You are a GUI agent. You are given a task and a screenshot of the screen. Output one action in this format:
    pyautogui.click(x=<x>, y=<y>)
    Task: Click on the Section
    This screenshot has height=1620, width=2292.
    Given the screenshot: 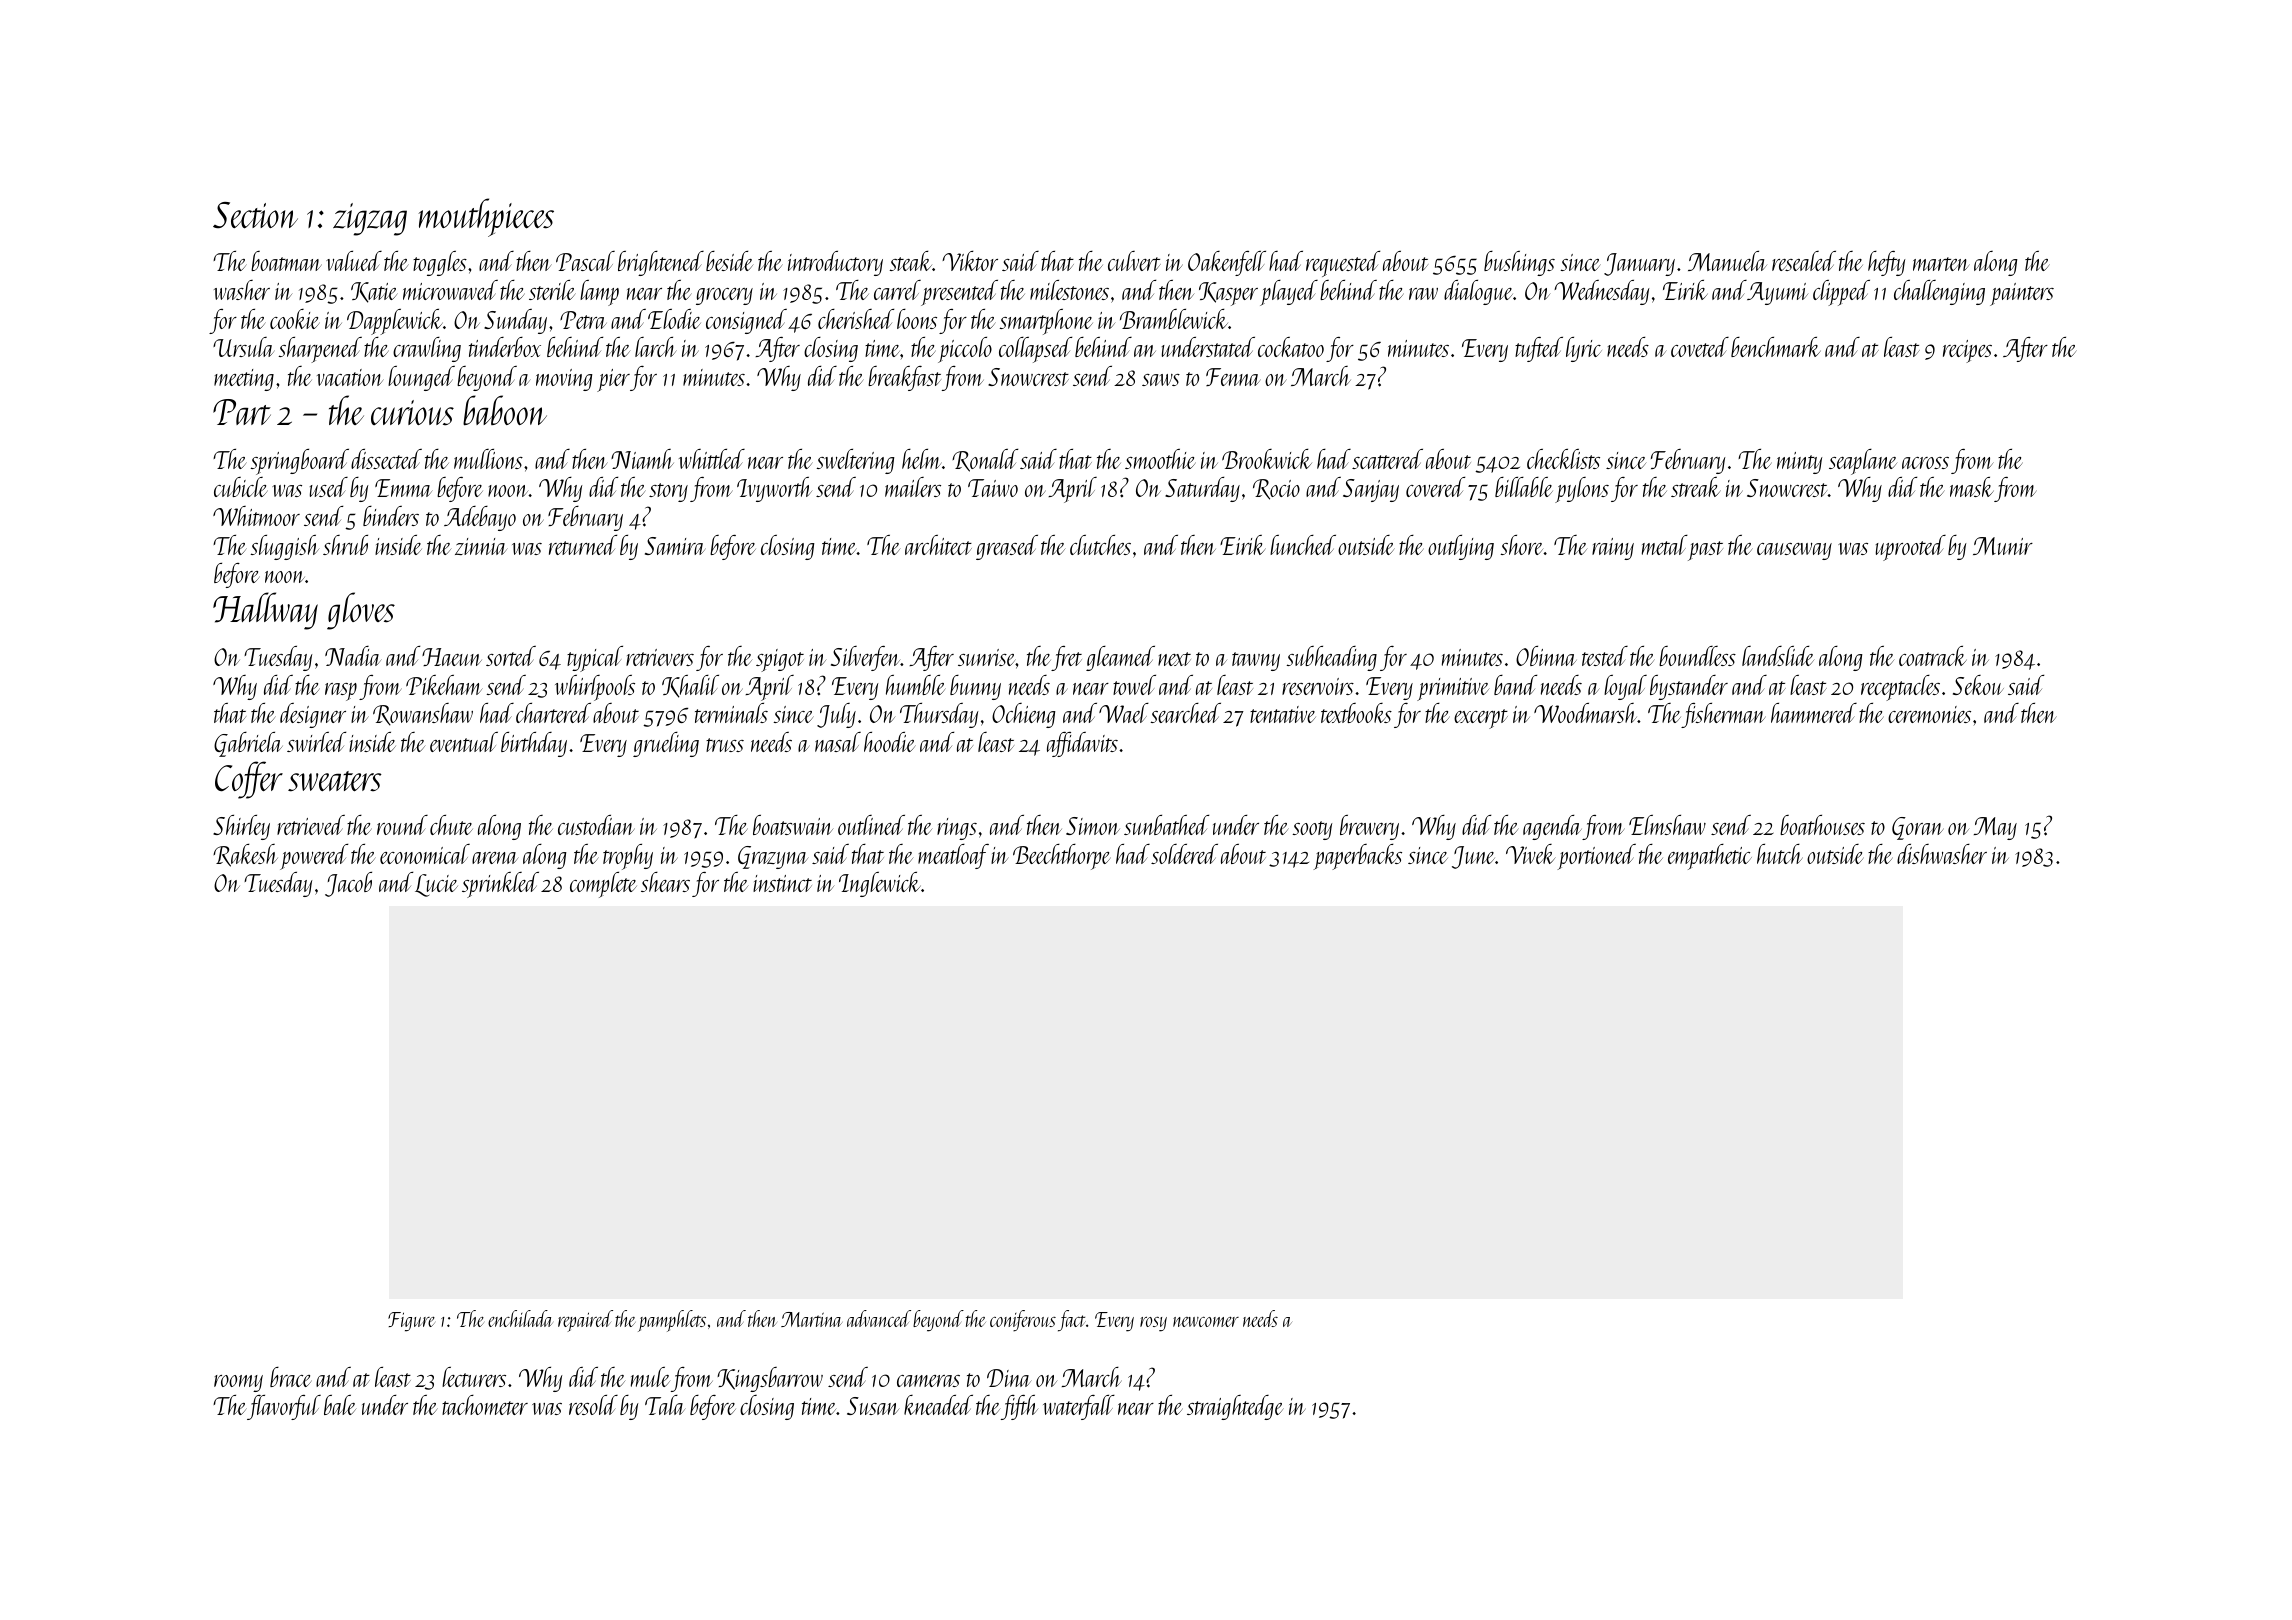 What is the action you would take?
    pyautogui.click(x=255, y=215)
